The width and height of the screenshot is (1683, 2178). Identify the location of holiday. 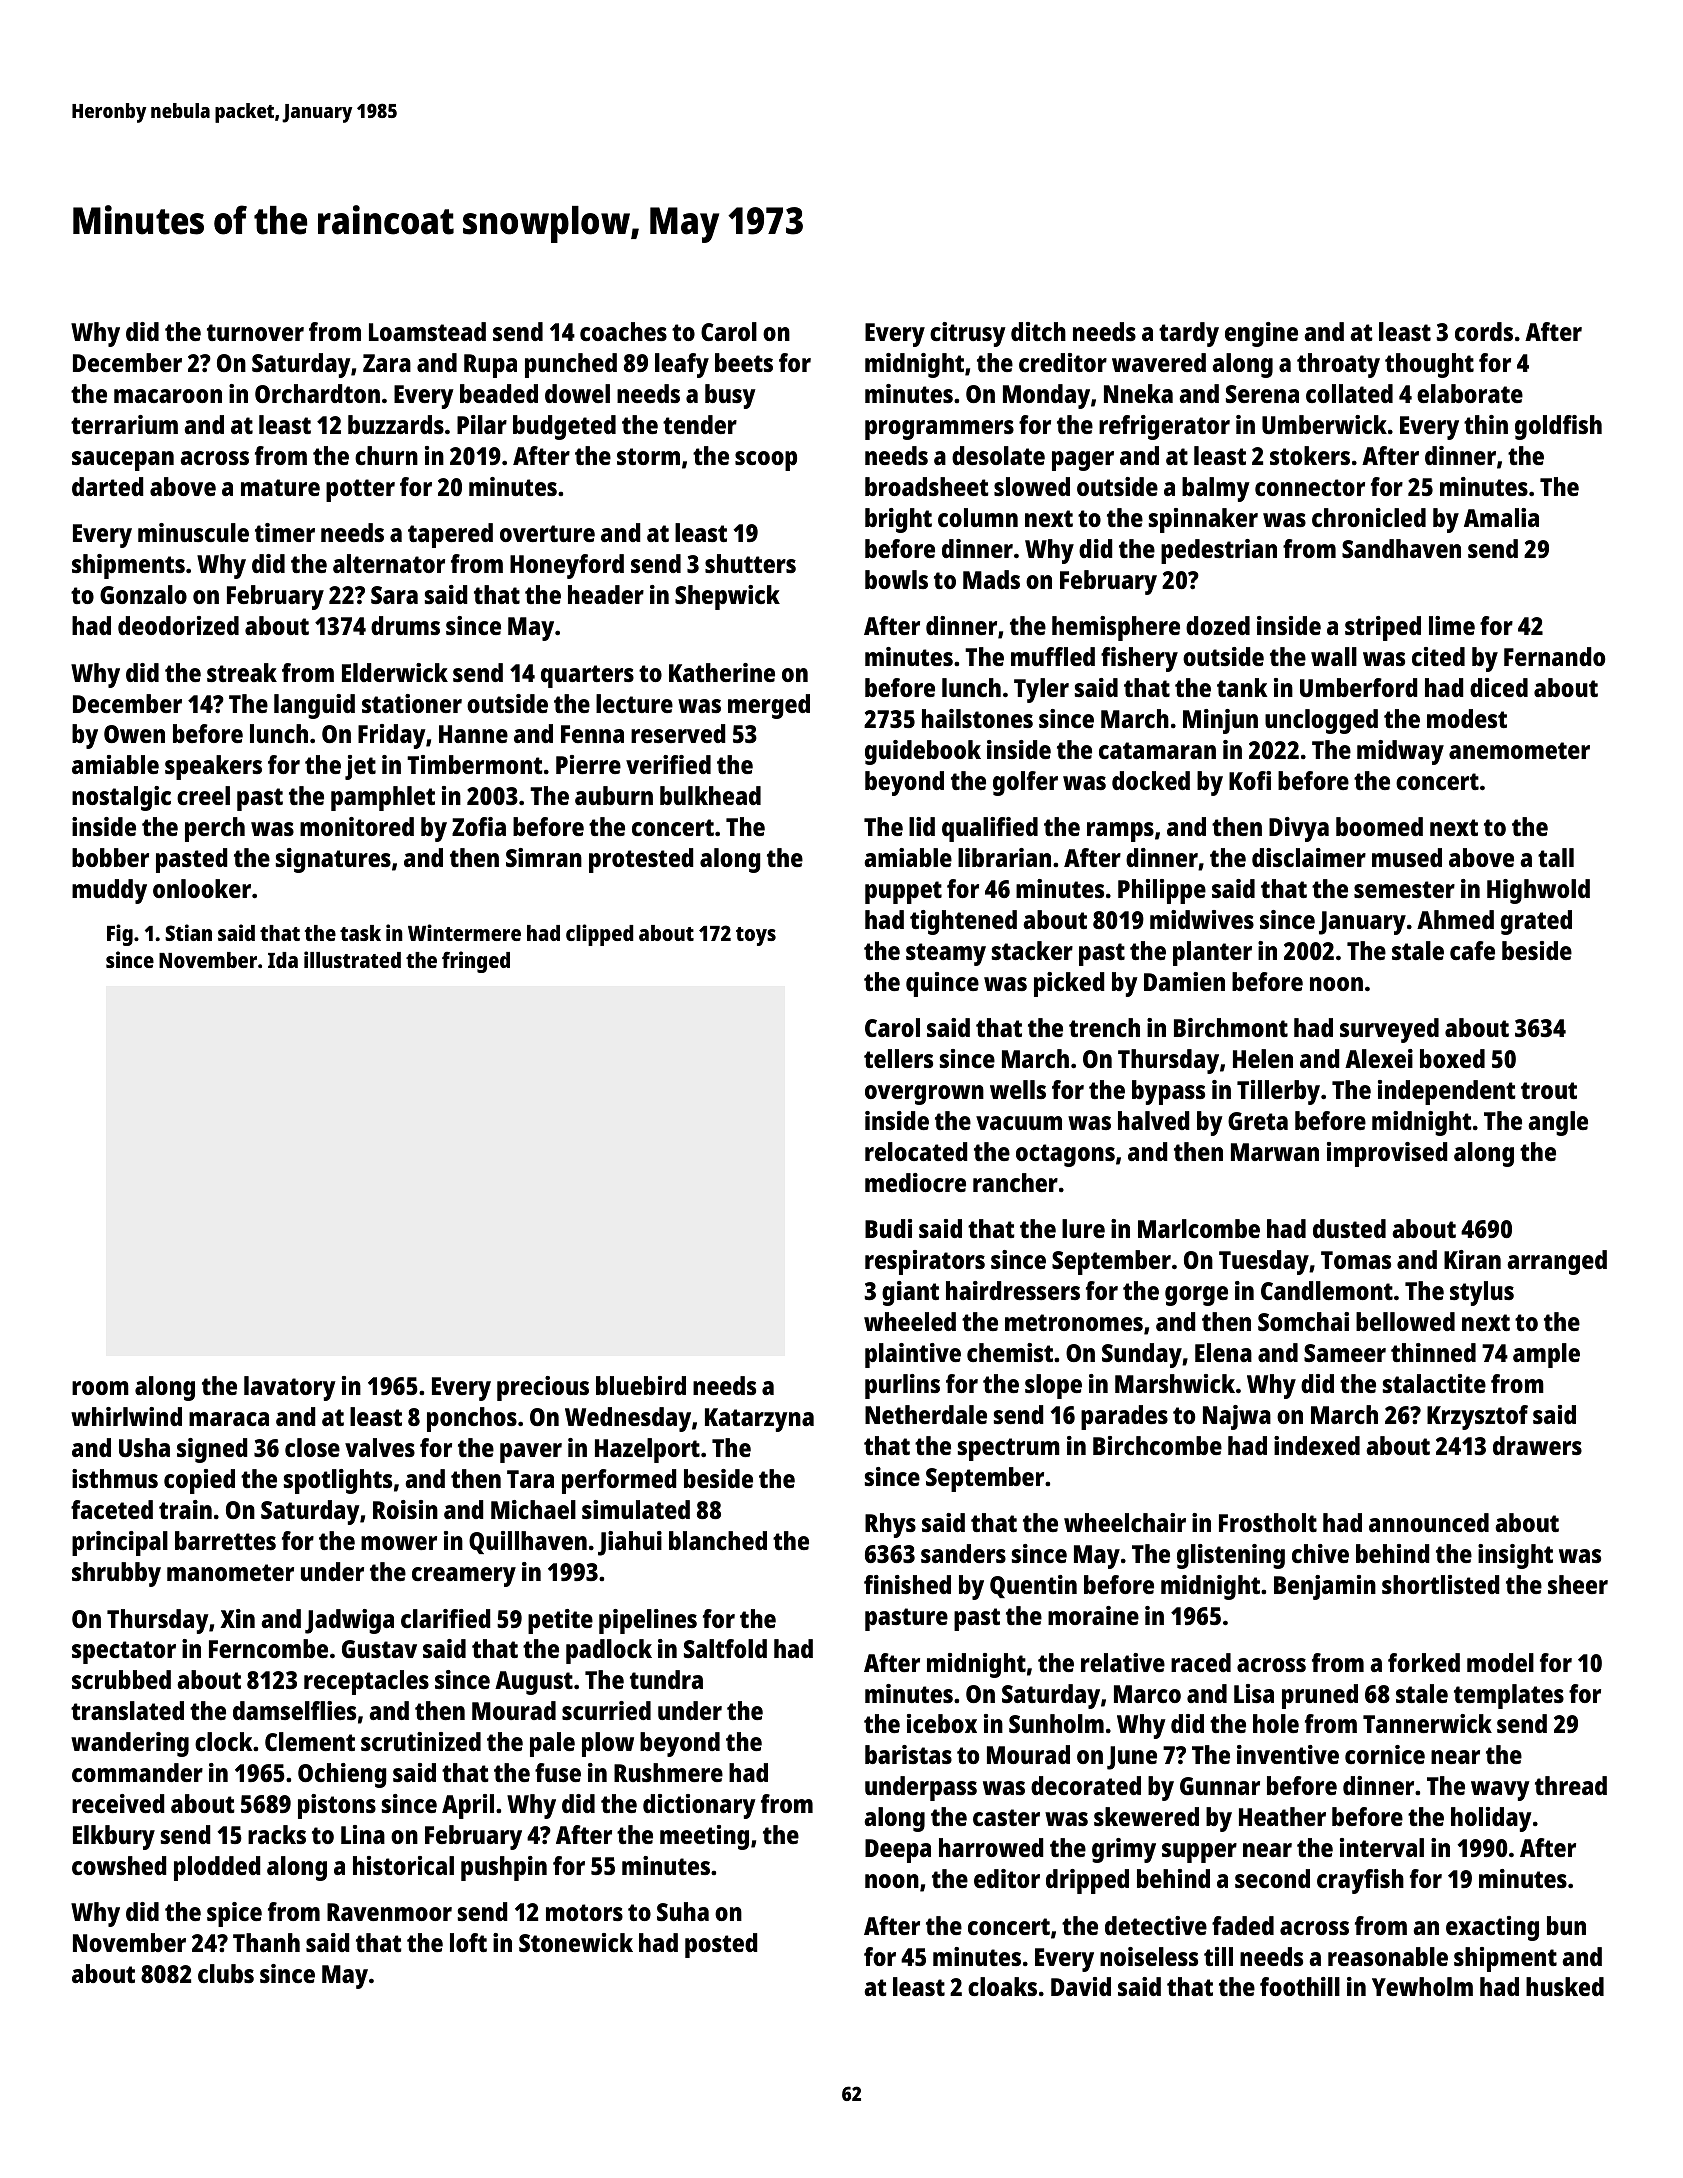
(1491, 1819).
